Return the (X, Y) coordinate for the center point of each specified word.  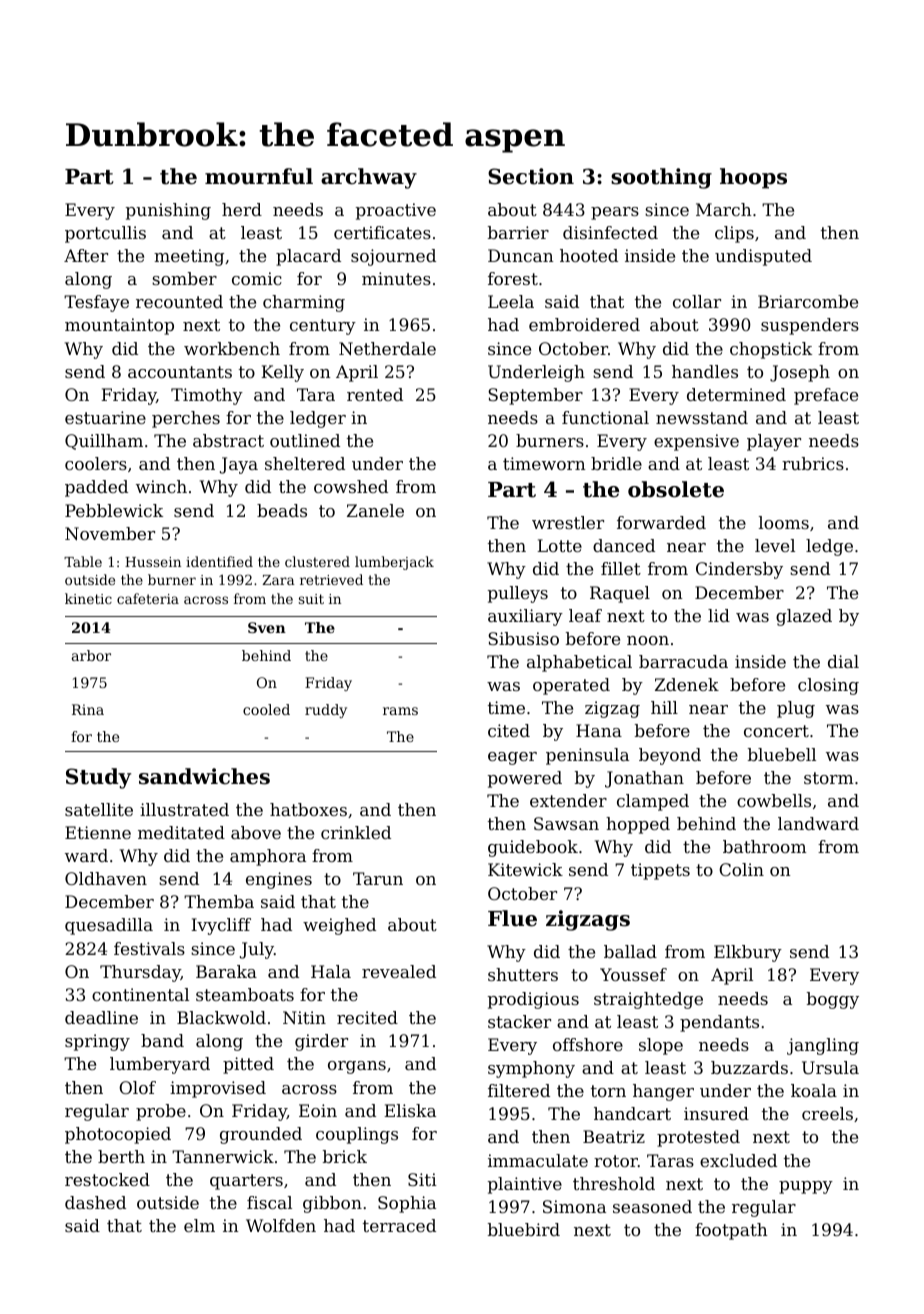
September (535, 396)
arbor (91, 655)
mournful (259, 176)
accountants (180, 372)
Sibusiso (523, 638)
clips (734, 234)
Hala (331, 971)
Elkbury (748, 953)
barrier (518, 232)
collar (697, 301)
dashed (95, 1202)
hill (664, 707)
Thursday (140, 973)
